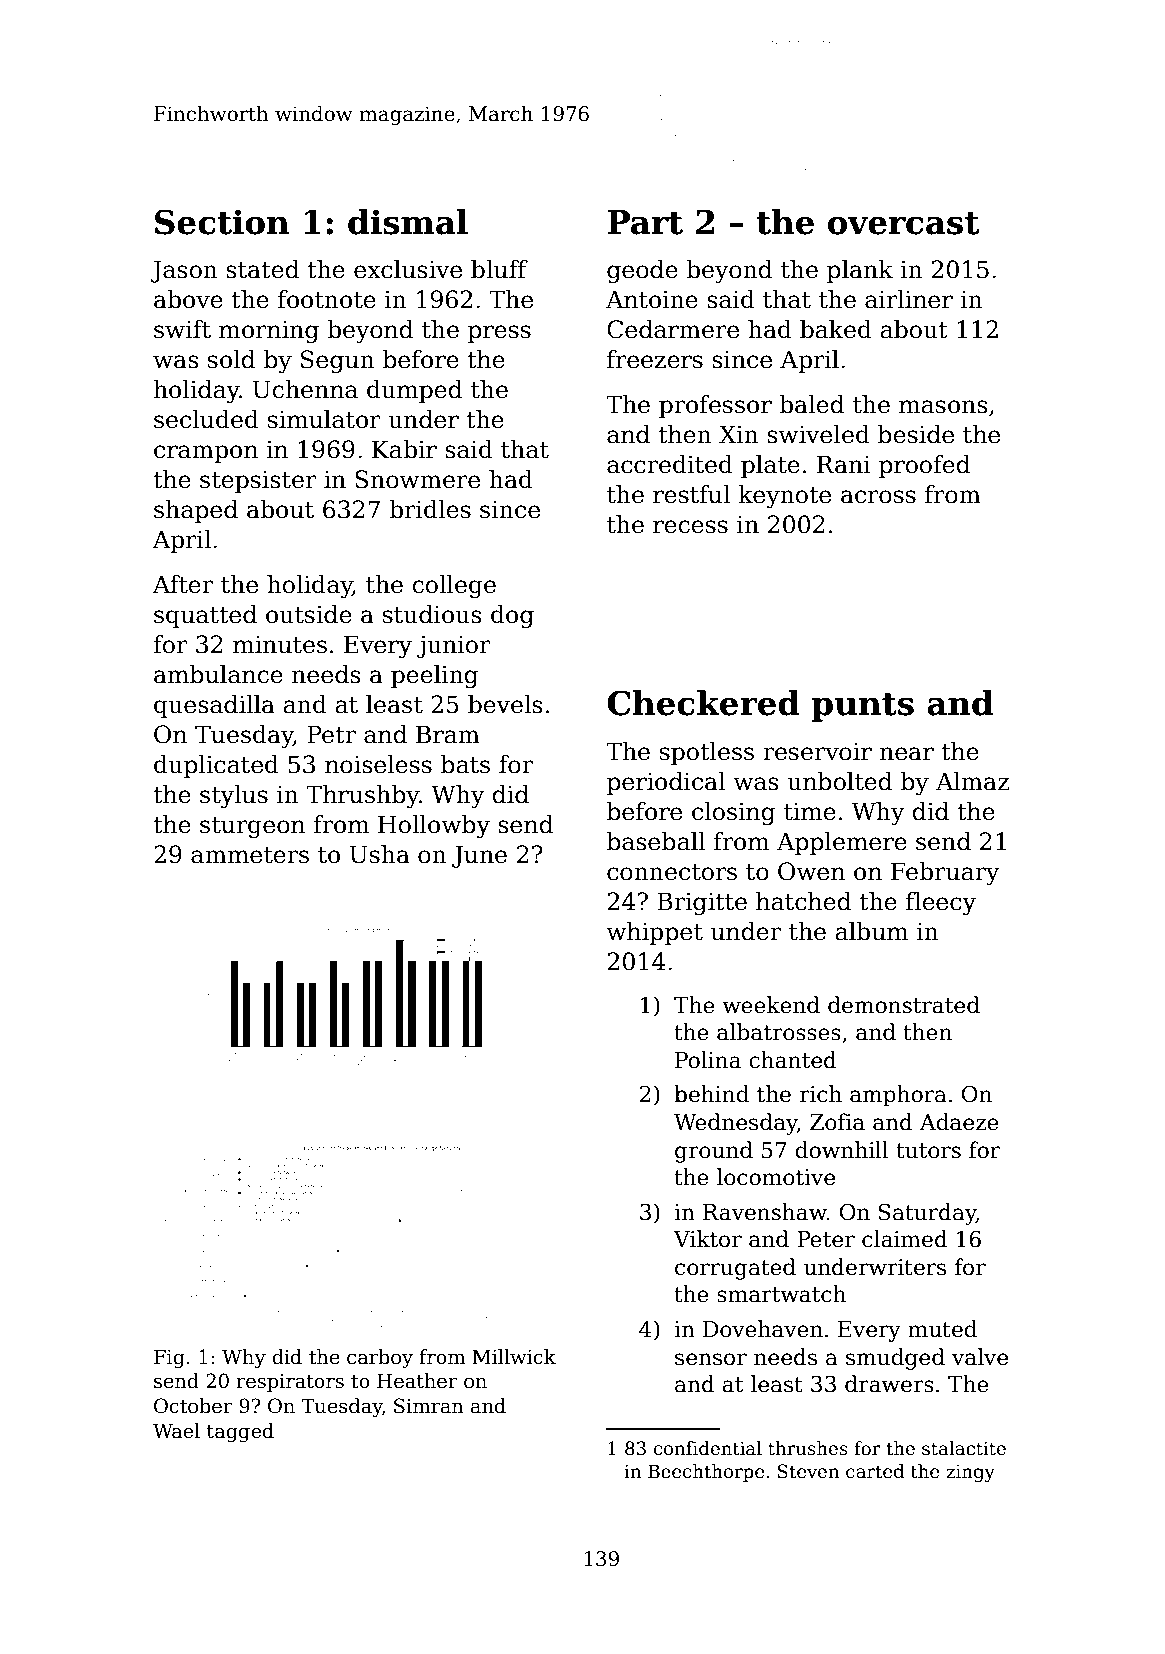 The height and width of the image is (1654, 1165). What do you see at coordinates (380, 854) in the image?
I see `Usha` at bounding box center [380, 854].
